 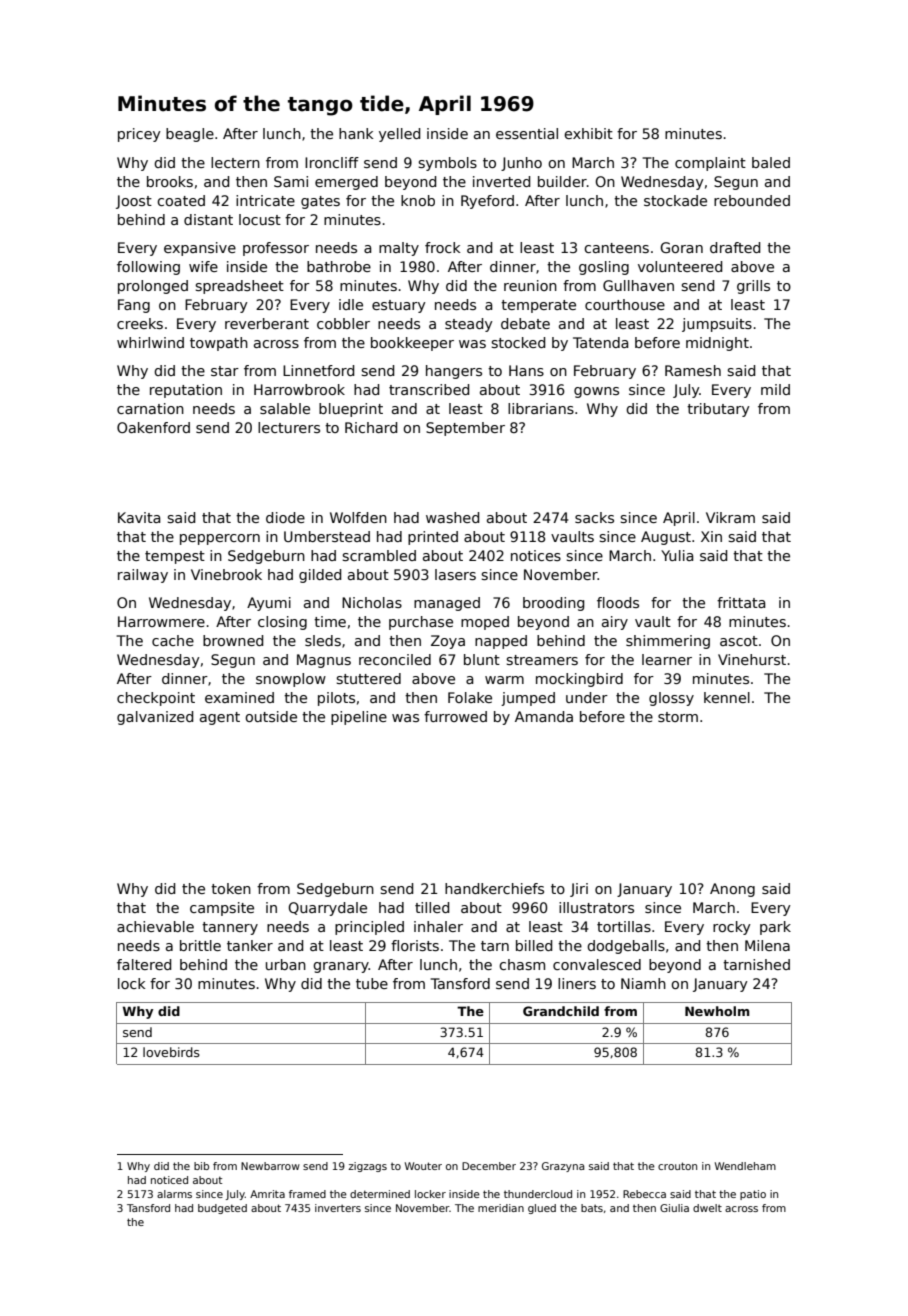 What do you see at coordinates (276, 249) in the image?
I see `professor` at bounding box center [276, 249].
